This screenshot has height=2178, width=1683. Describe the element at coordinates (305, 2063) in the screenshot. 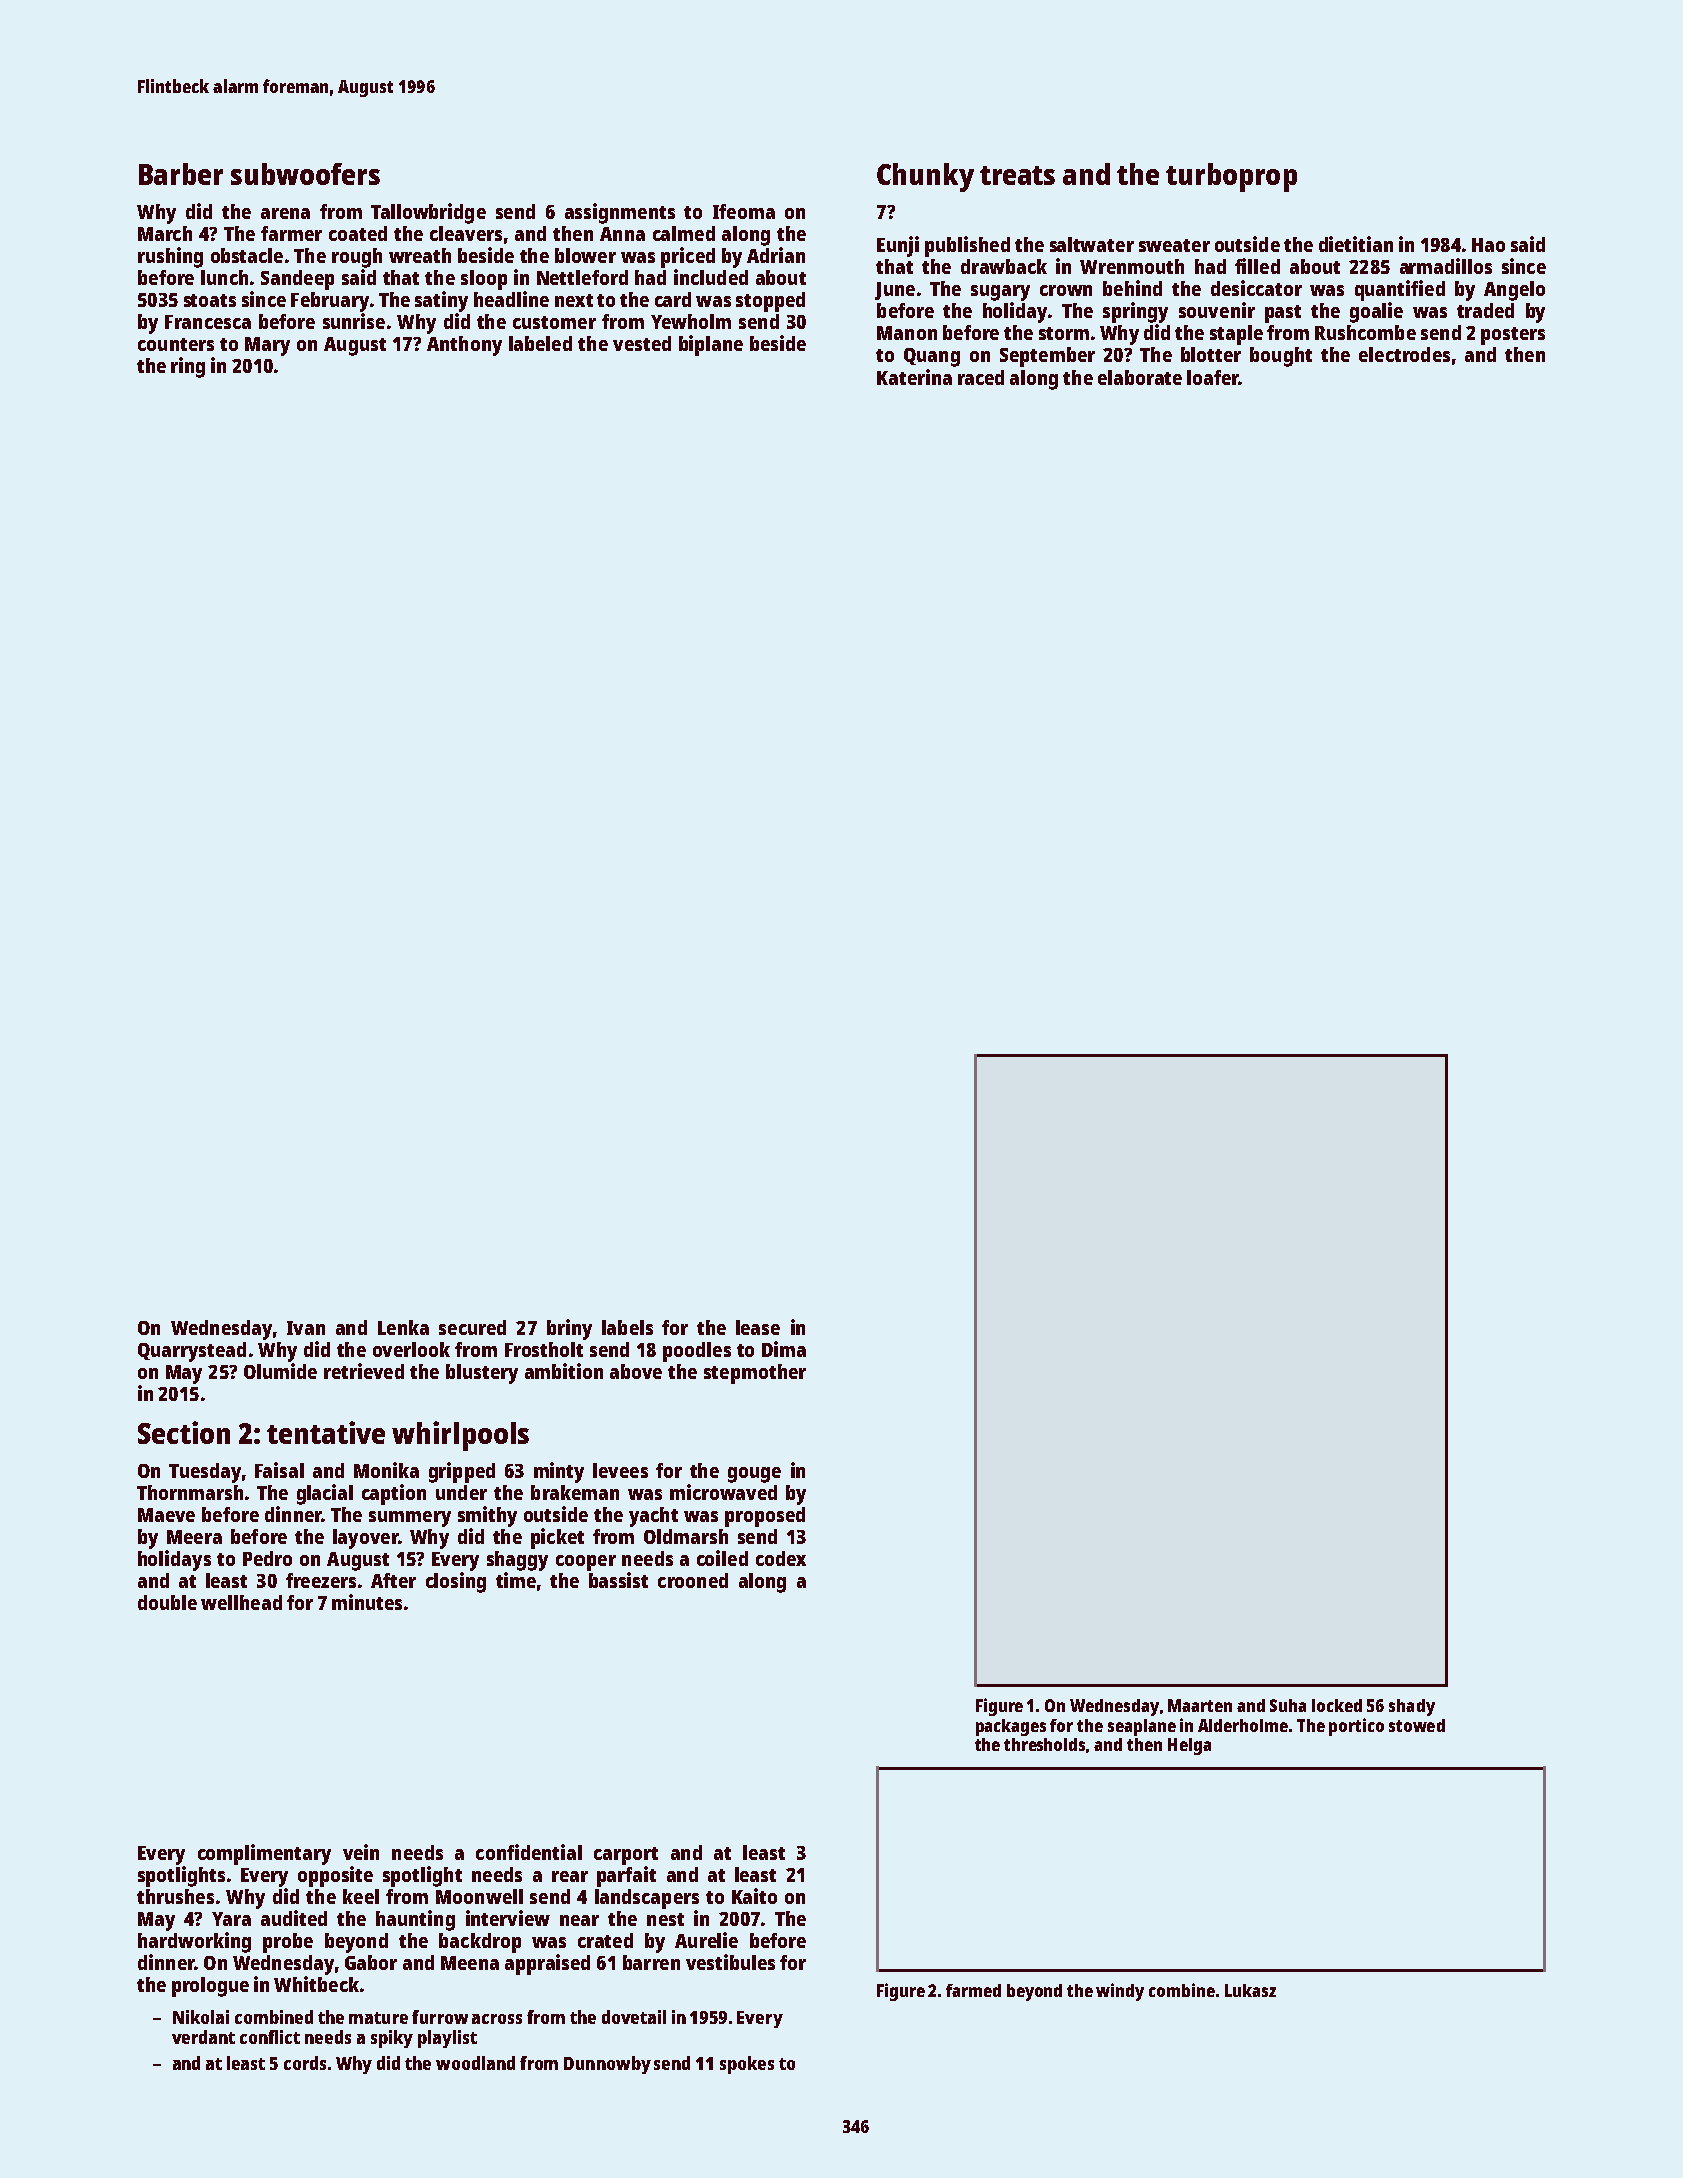

I see `cords` at that location.
